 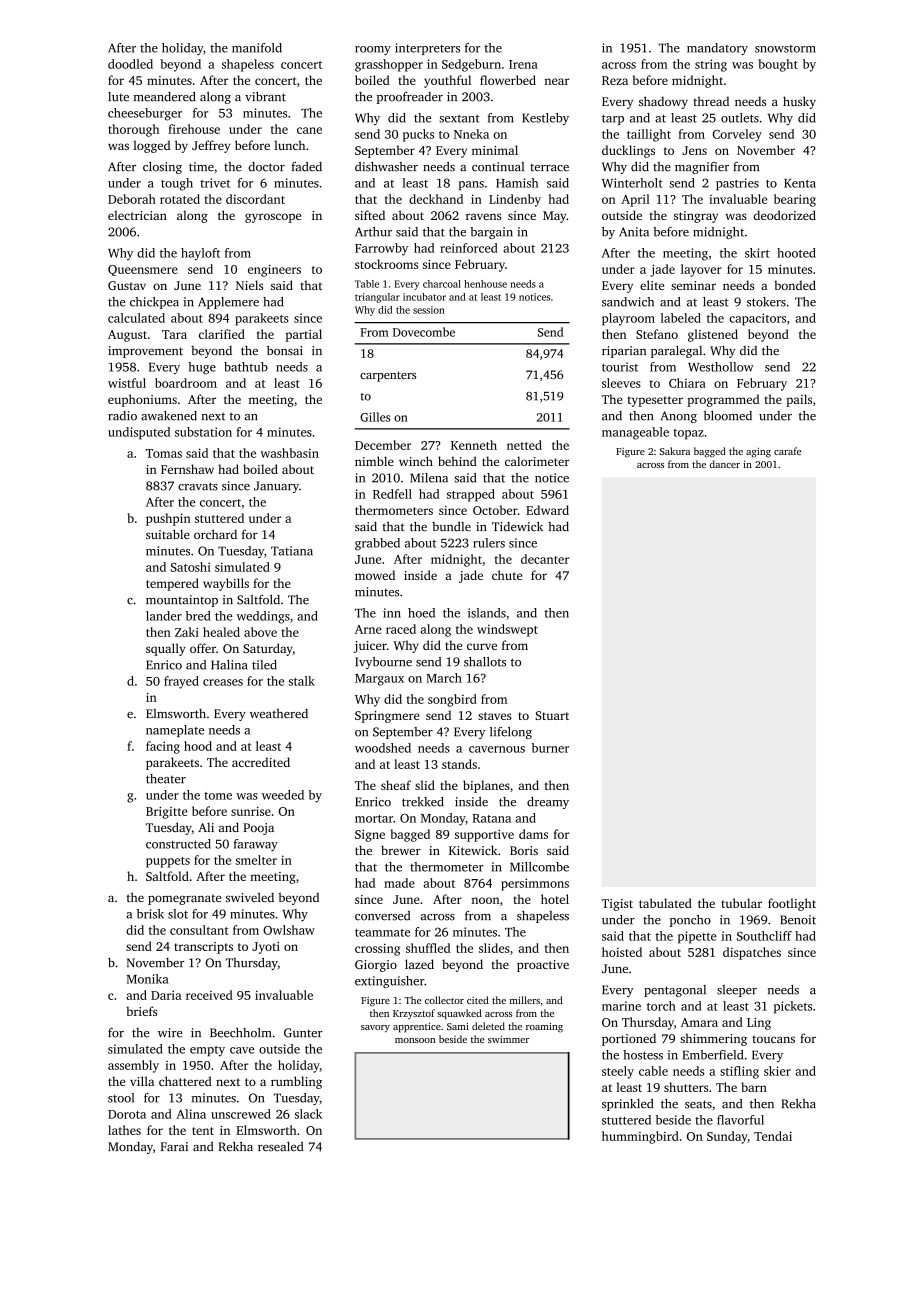 What do you see at coordinates (550, 748) in the screenshot?
I see `burner` at bounding box center [550, 748].
